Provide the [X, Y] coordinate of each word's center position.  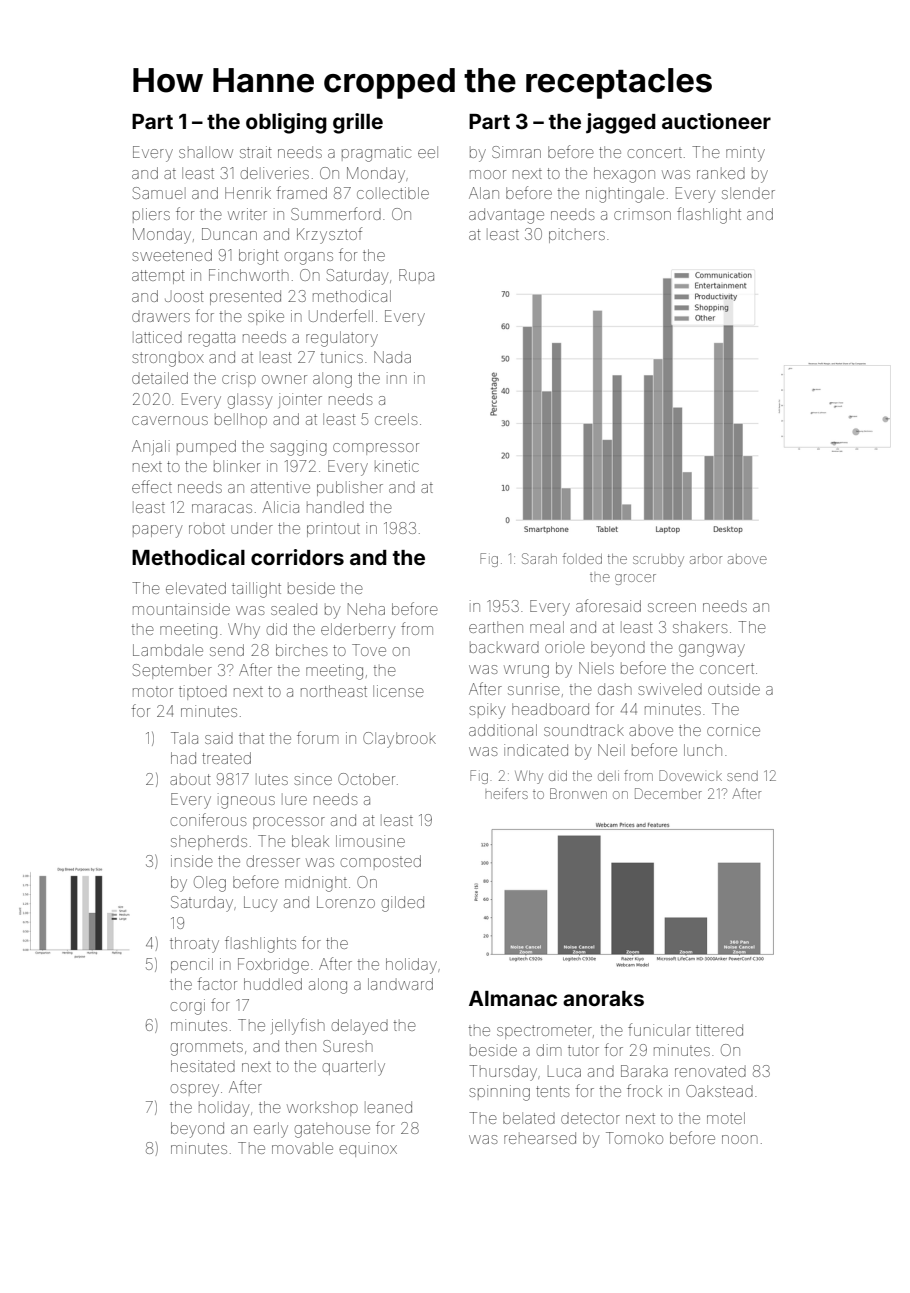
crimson [642, 214]
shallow [206, 152]
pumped [206, 447]
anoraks [603, 998]
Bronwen [578, 793]
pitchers [577, 235]
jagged [621, 123]
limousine [370, 841]
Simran [516, 152]
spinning [499, 1093]
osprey [195, 1090]
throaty [194, 945]
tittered [719, 1030]
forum [317, 737]
